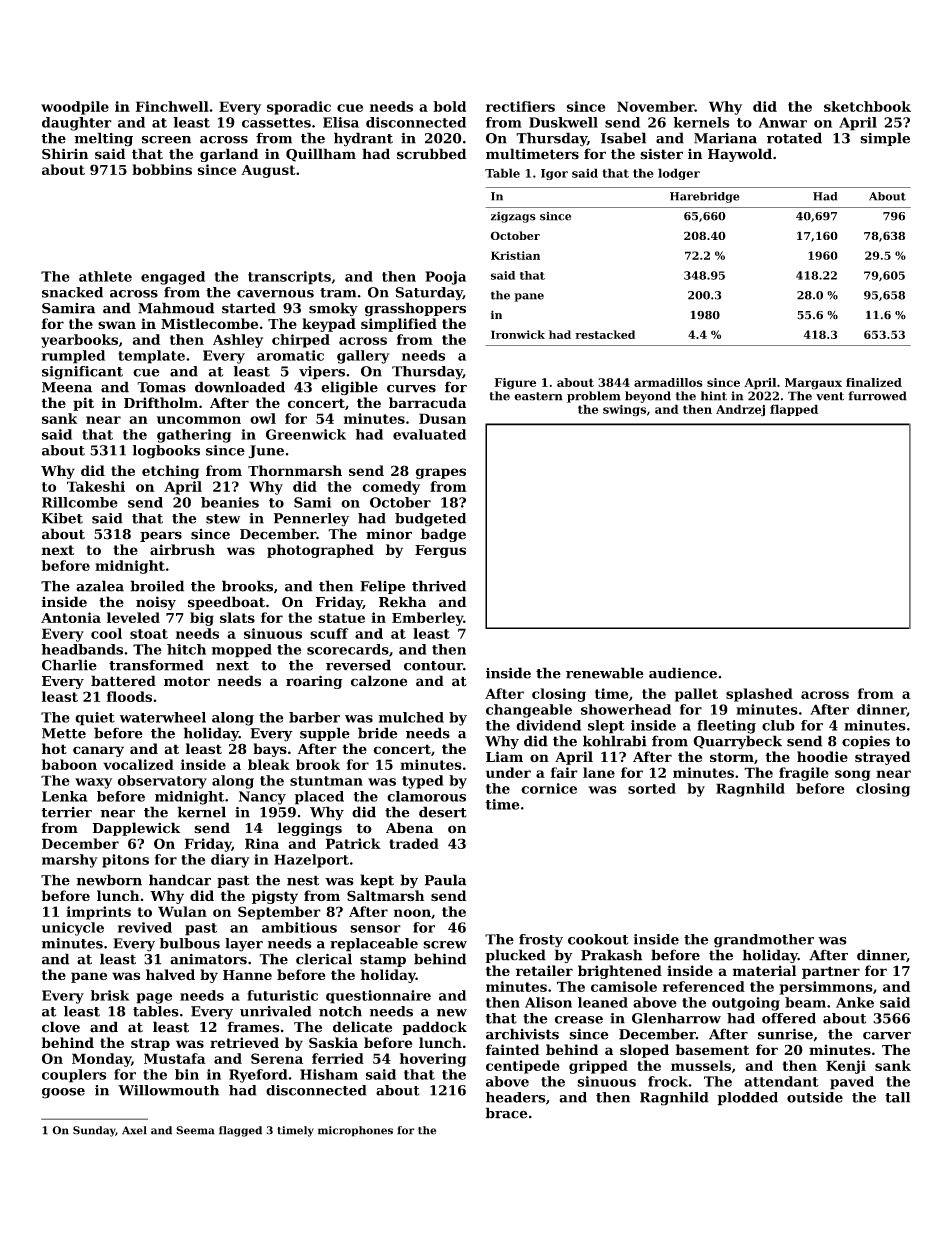 The image size is (952, 1233). I want to click on woodpile, so click(75, 108).
